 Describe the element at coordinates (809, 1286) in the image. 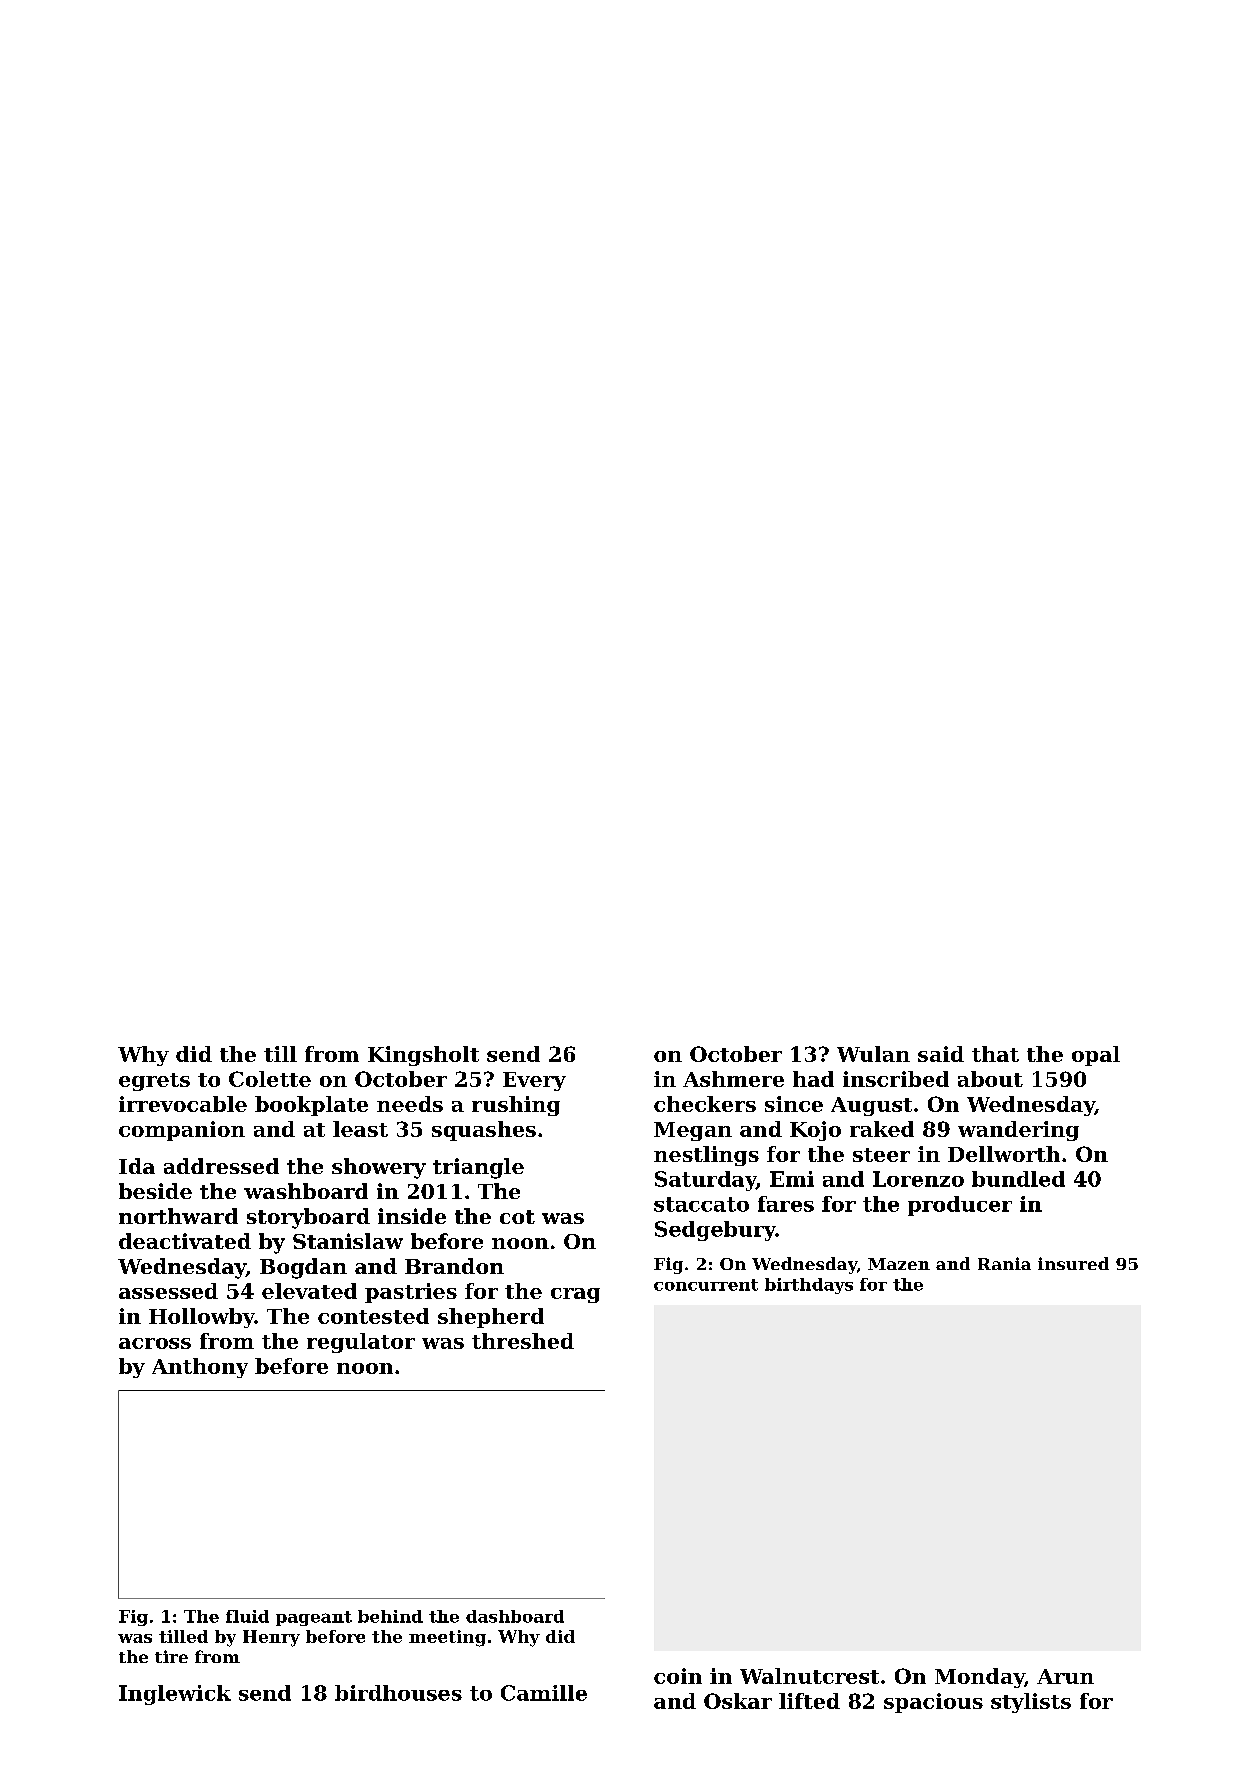

I see `birthdays` at that location.
